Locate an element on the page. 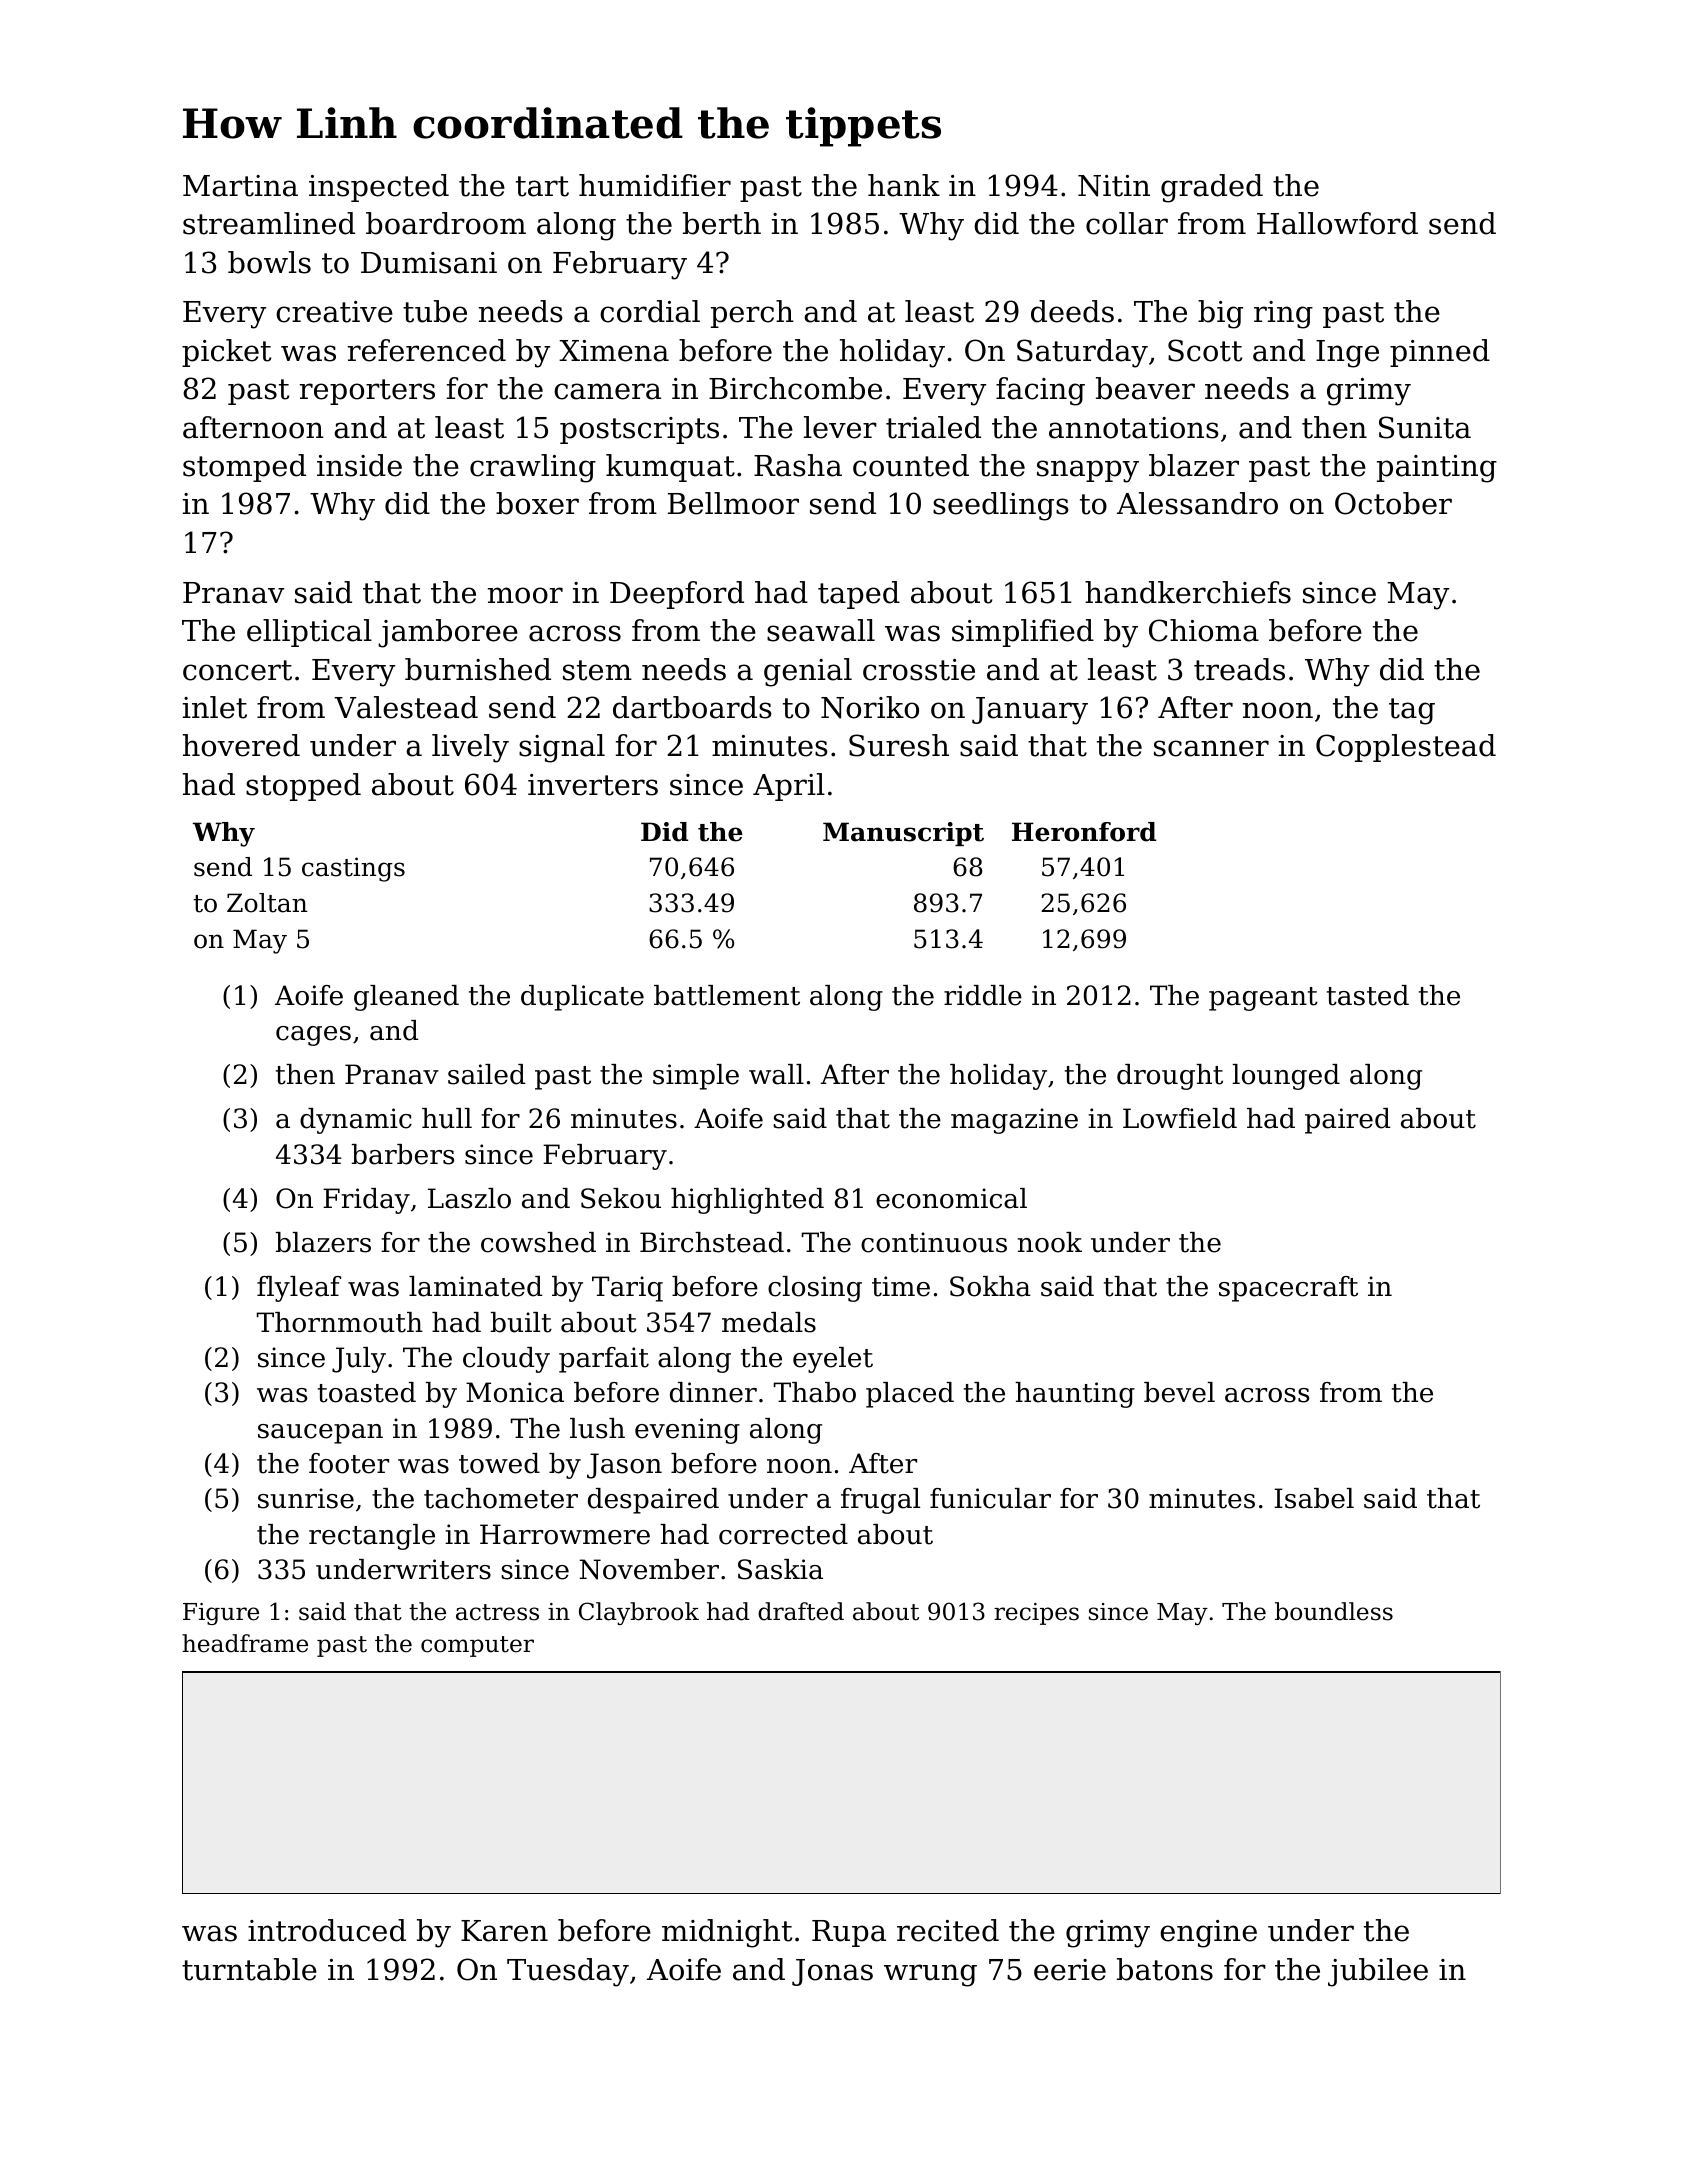 This image has height=2178, width=1683. Alessandro is located at coordinates (1197, 503).
